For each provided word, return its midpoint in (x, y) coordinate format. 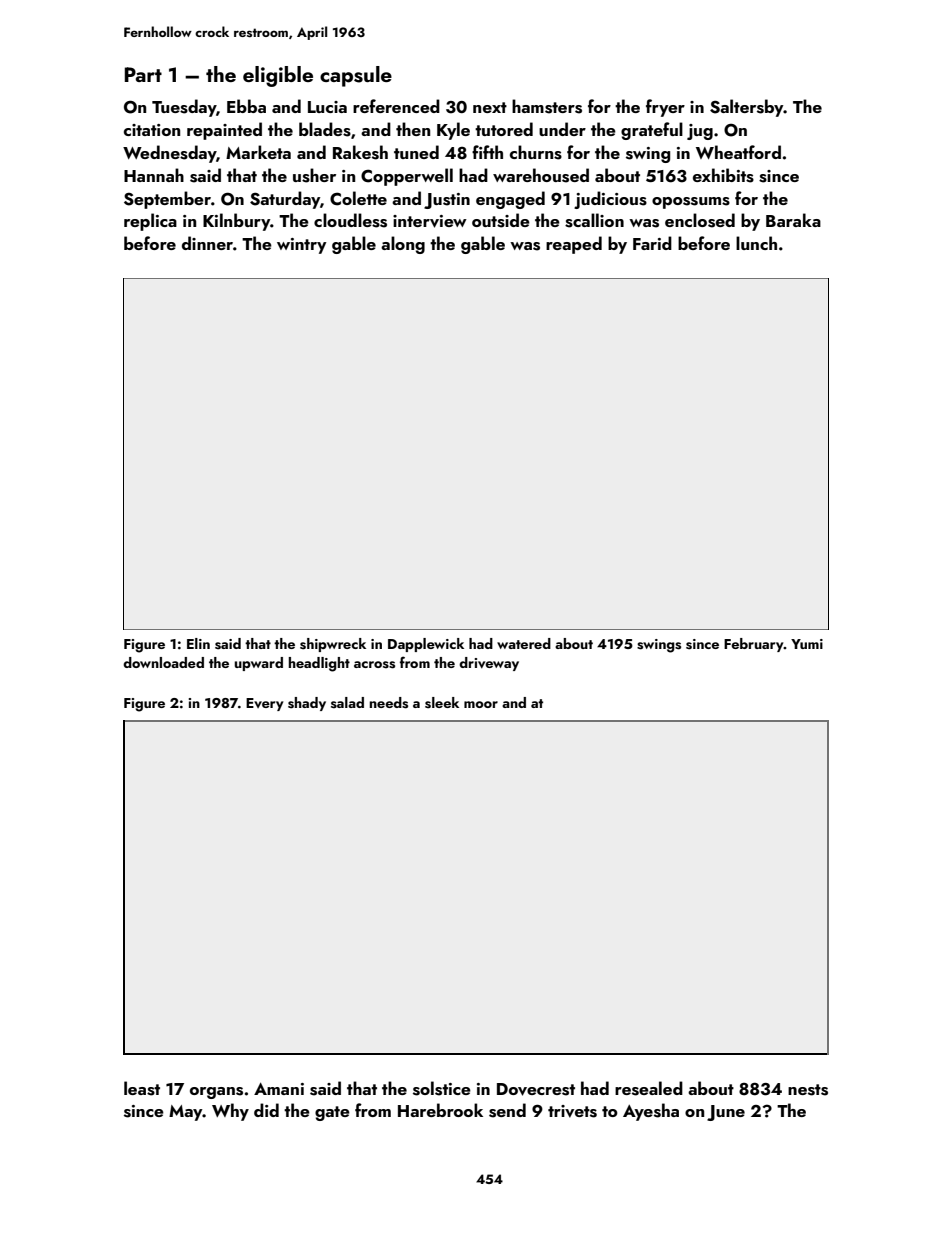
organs (216, 1093)
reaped (574, 245)
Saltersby (747, 108)
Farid (652, 243)
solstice (442, 1088)
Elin (198, 643)
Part (143, 74)
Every (264, 704)
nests (808, 1090)
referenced (396, 106)
